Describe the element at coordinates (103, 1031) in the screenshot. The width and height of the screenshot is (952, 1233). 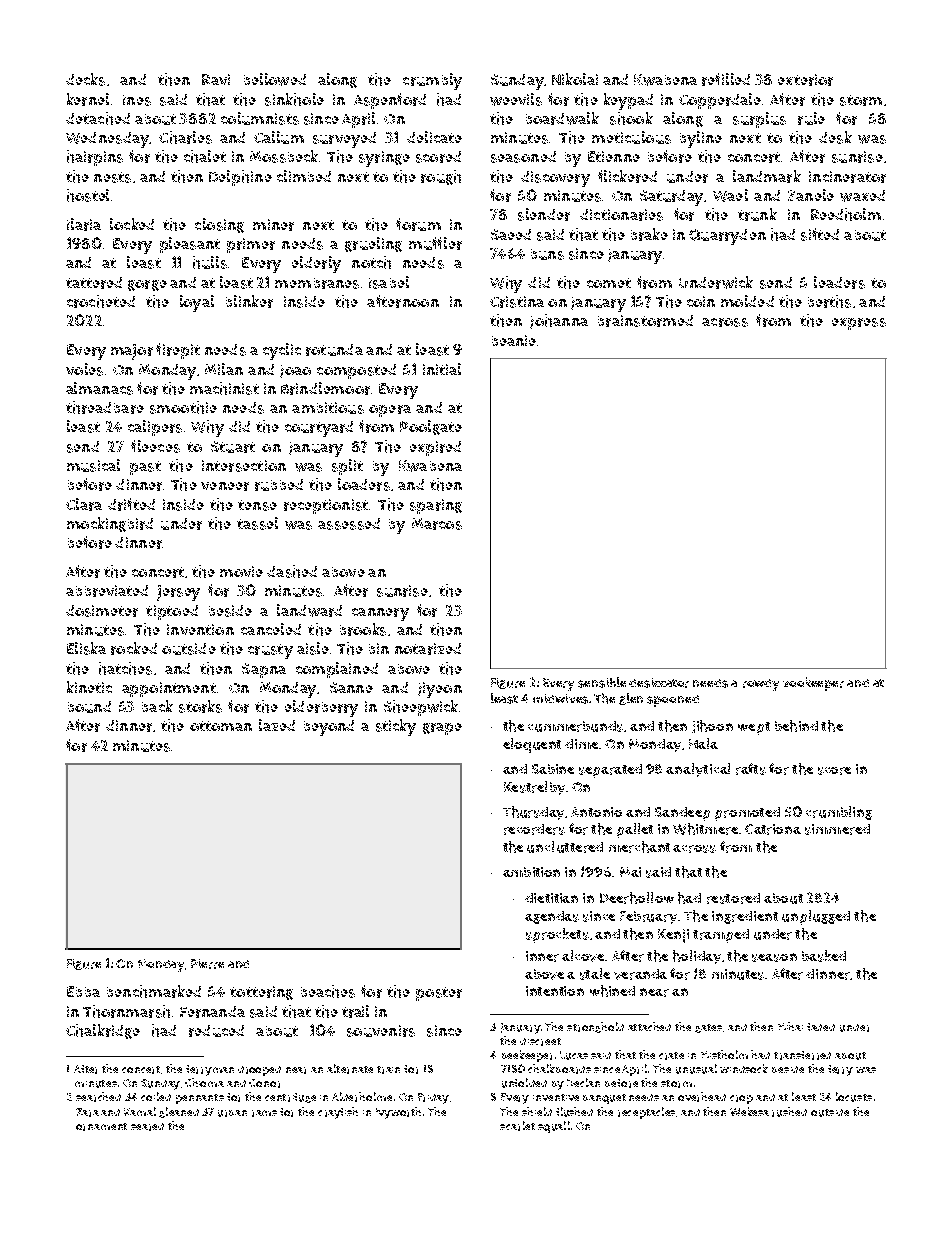
I see `Chalkridge` at that location.
